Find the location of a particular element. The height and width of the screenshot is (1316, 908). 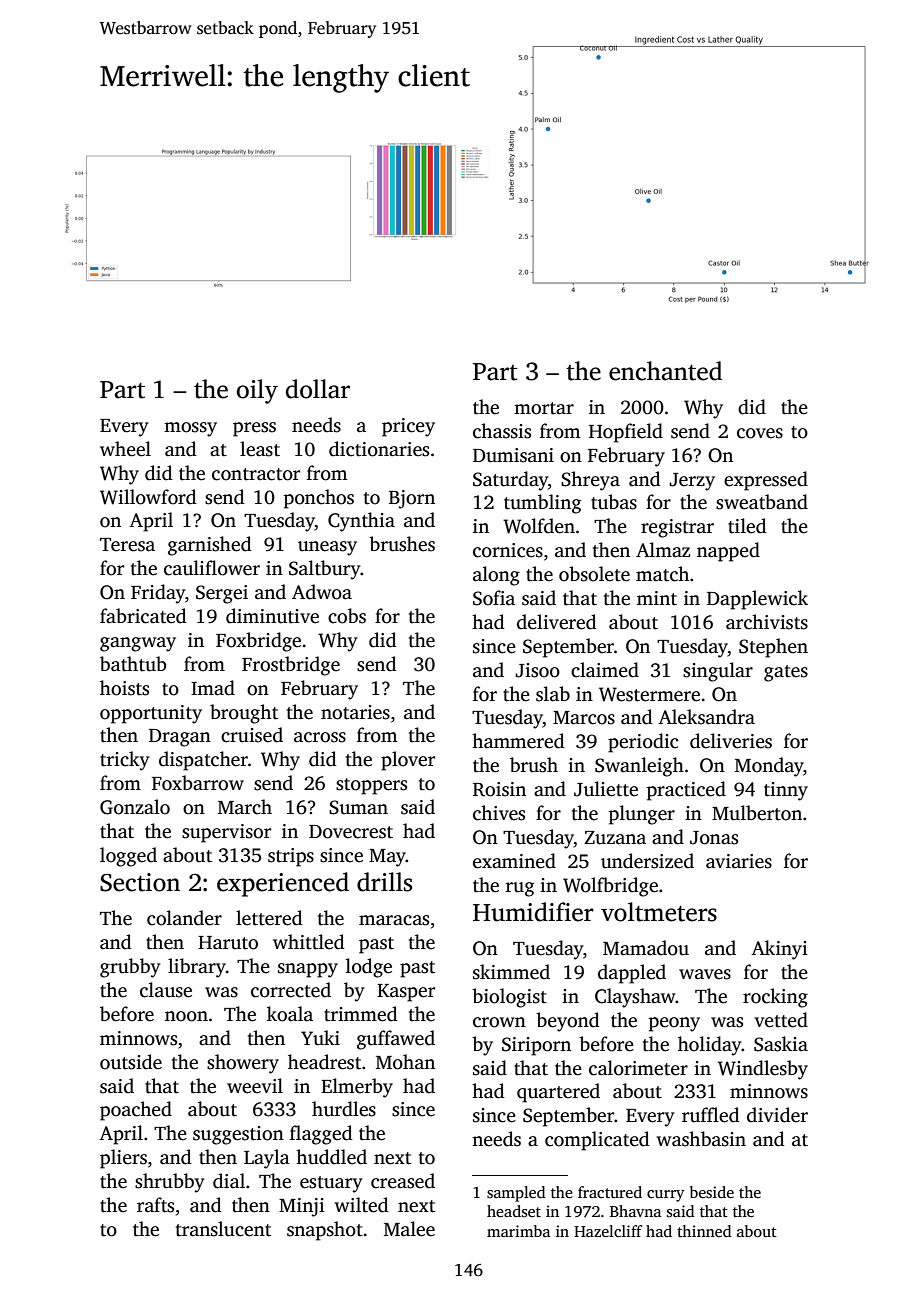

deliveries is located at coordinates (731, 741).
